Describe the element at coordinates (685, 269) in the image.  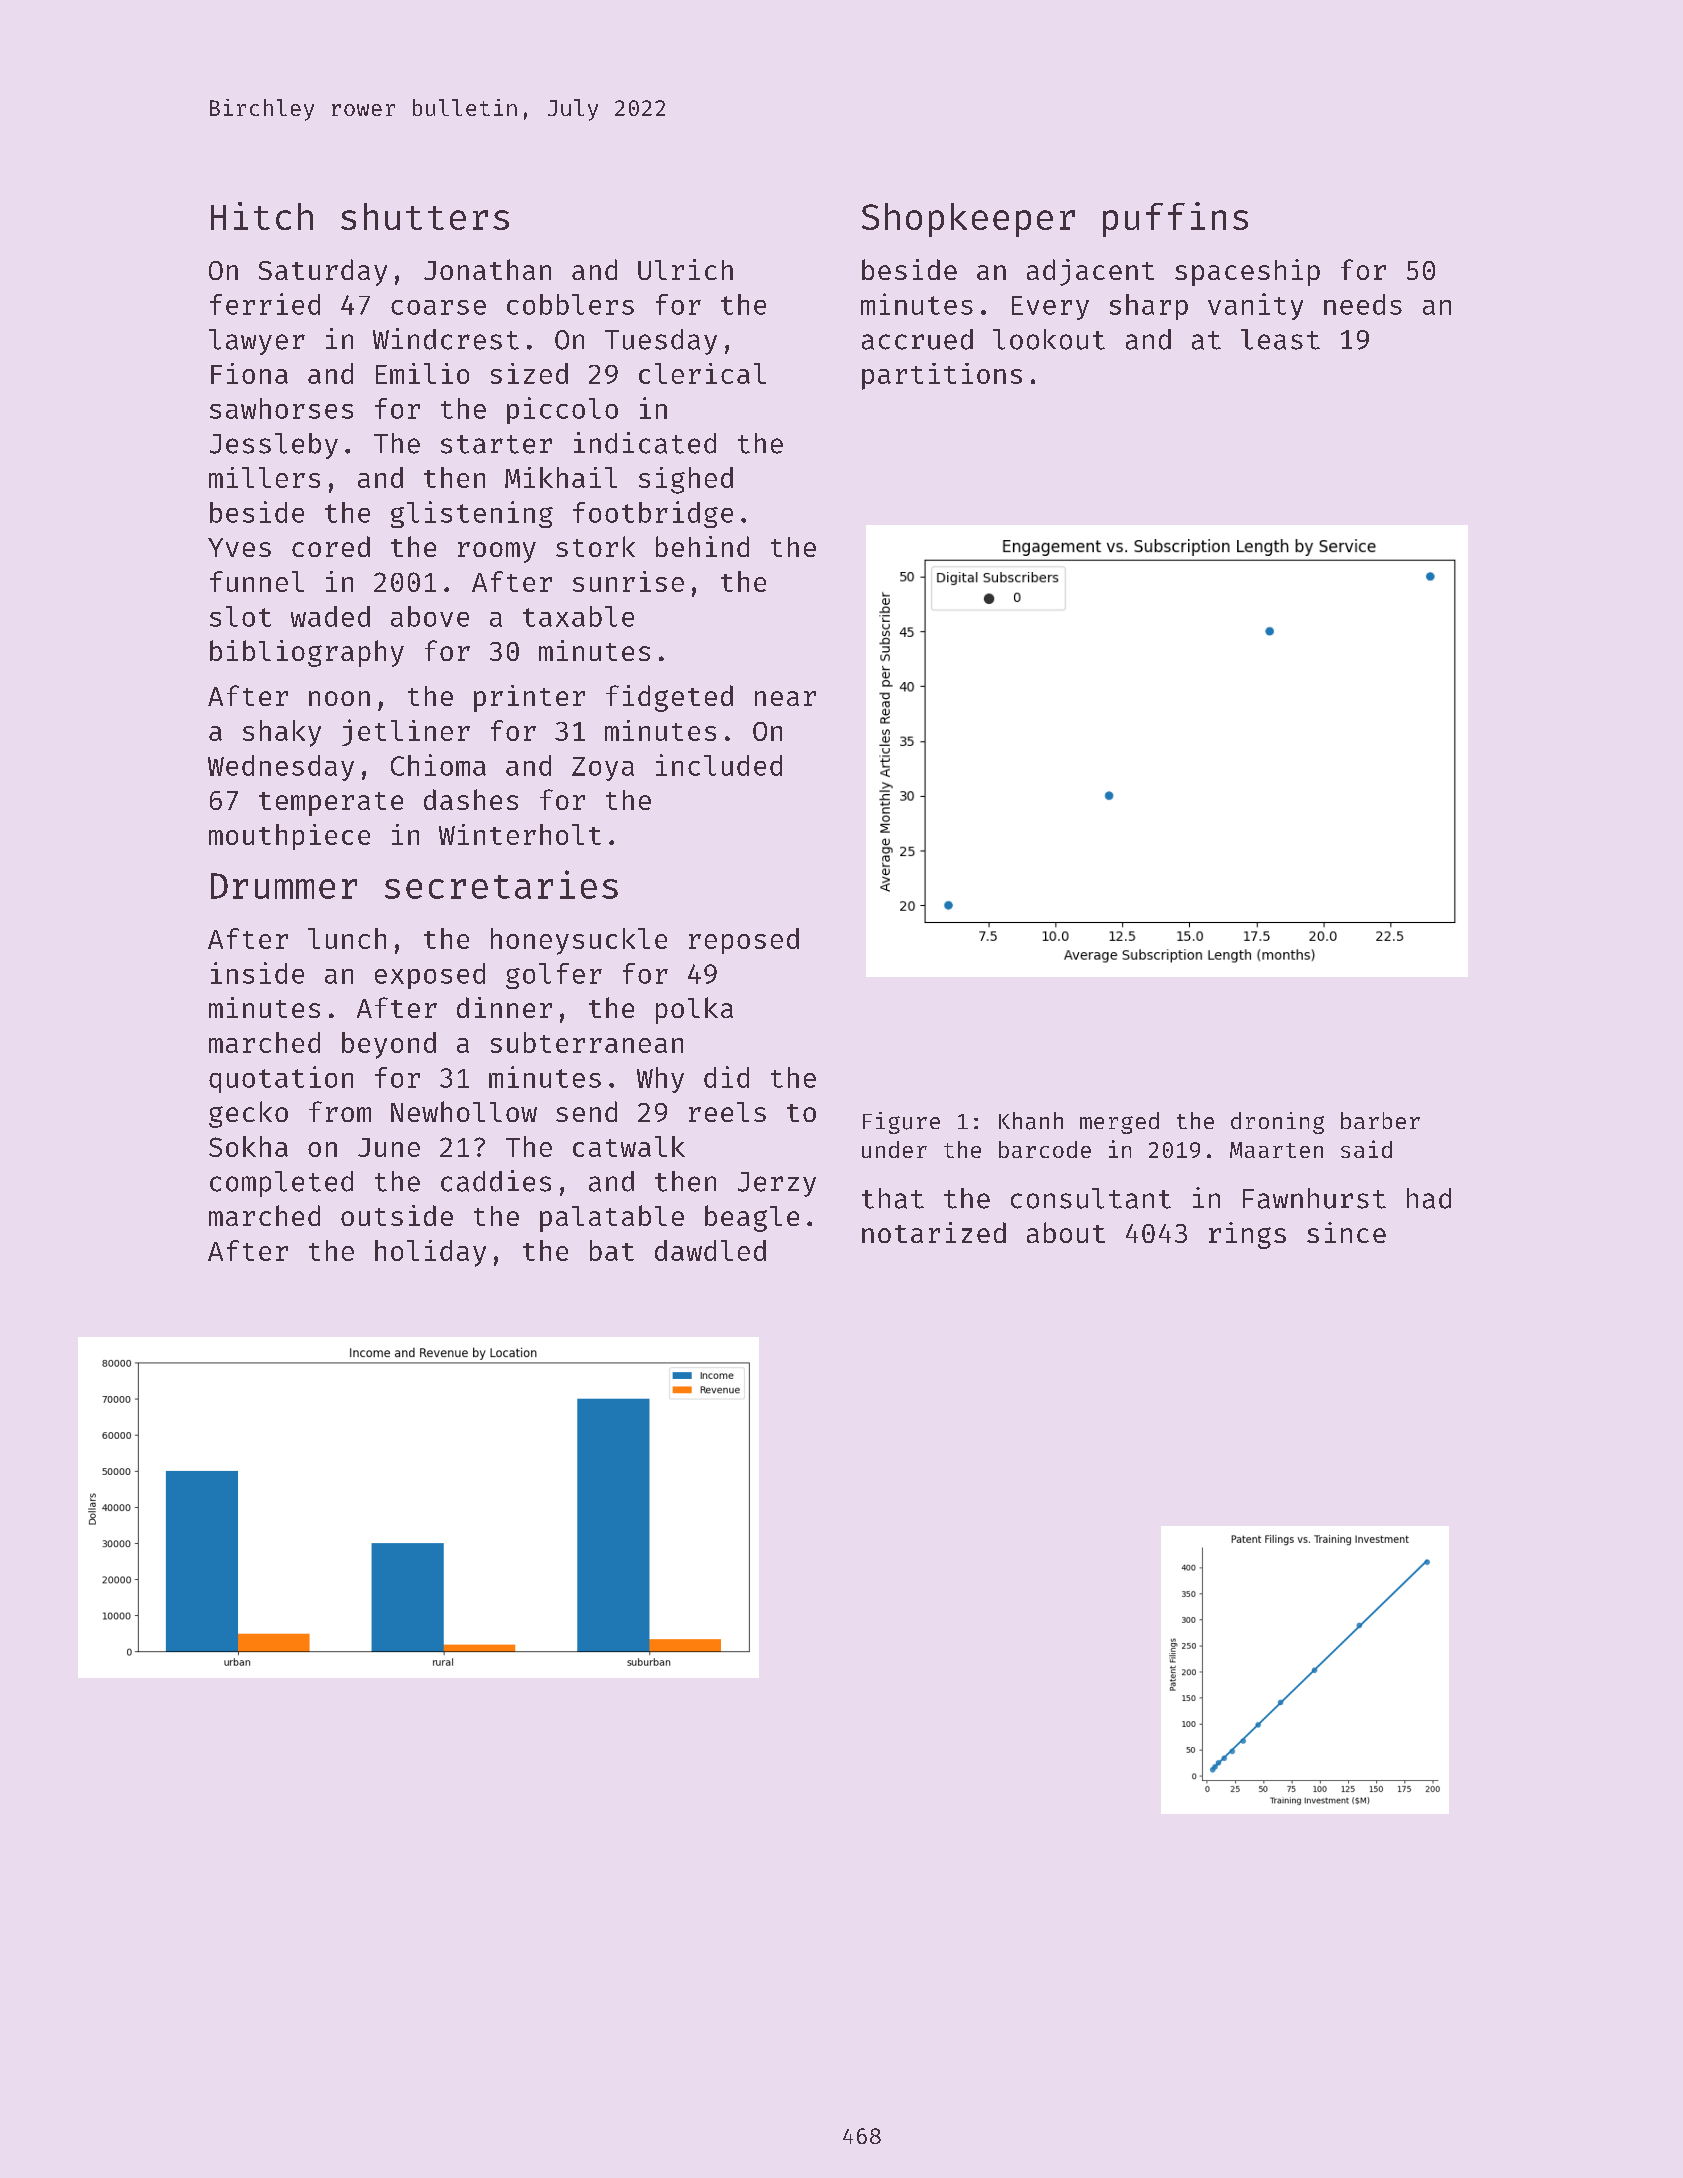
I see `Ulrich` at that location.
